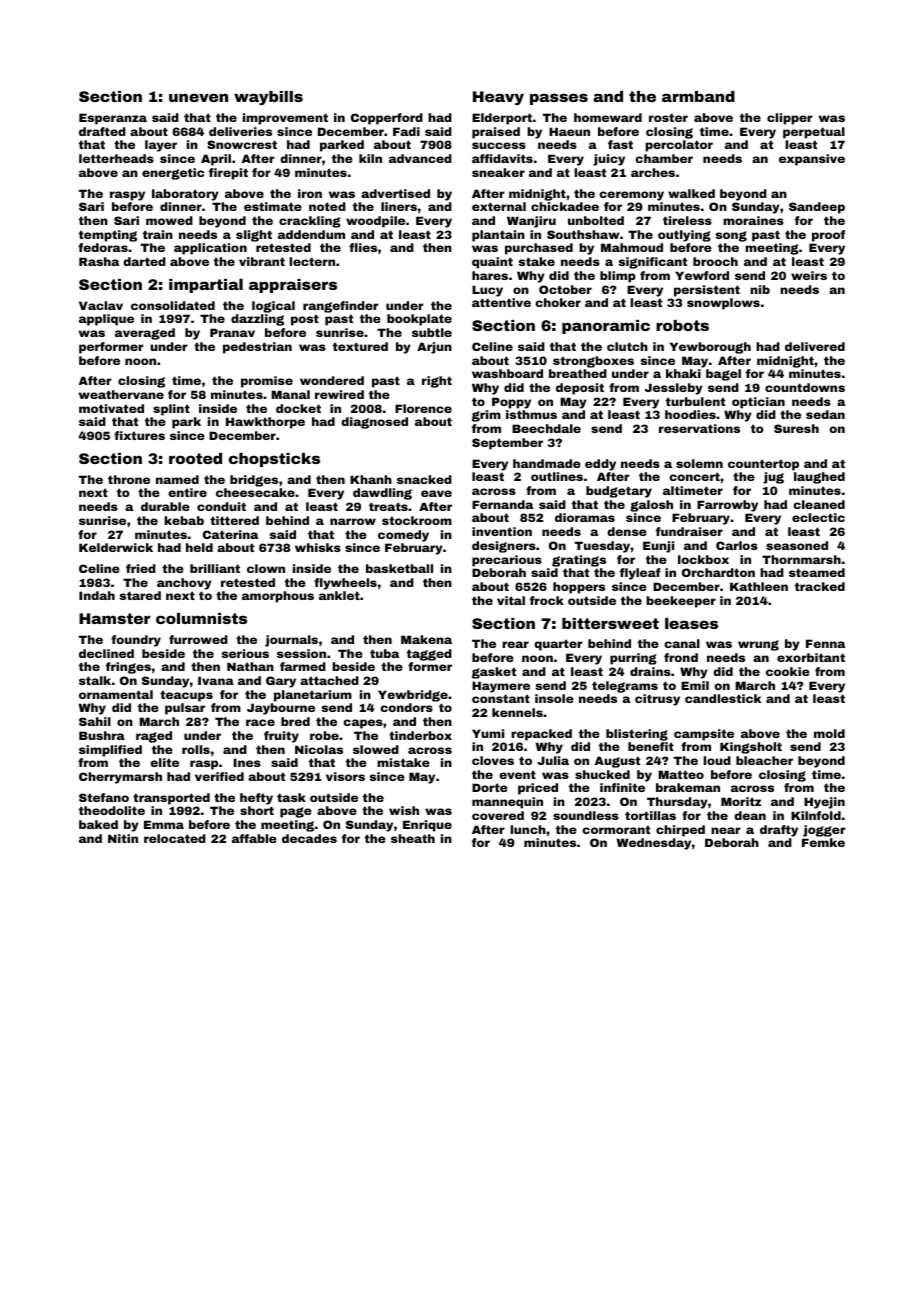 The image size is (924, 1308). What do you see at coordinates (171, 410) in the screenshot?
I see `splint` at bounding box center [171, 410].
